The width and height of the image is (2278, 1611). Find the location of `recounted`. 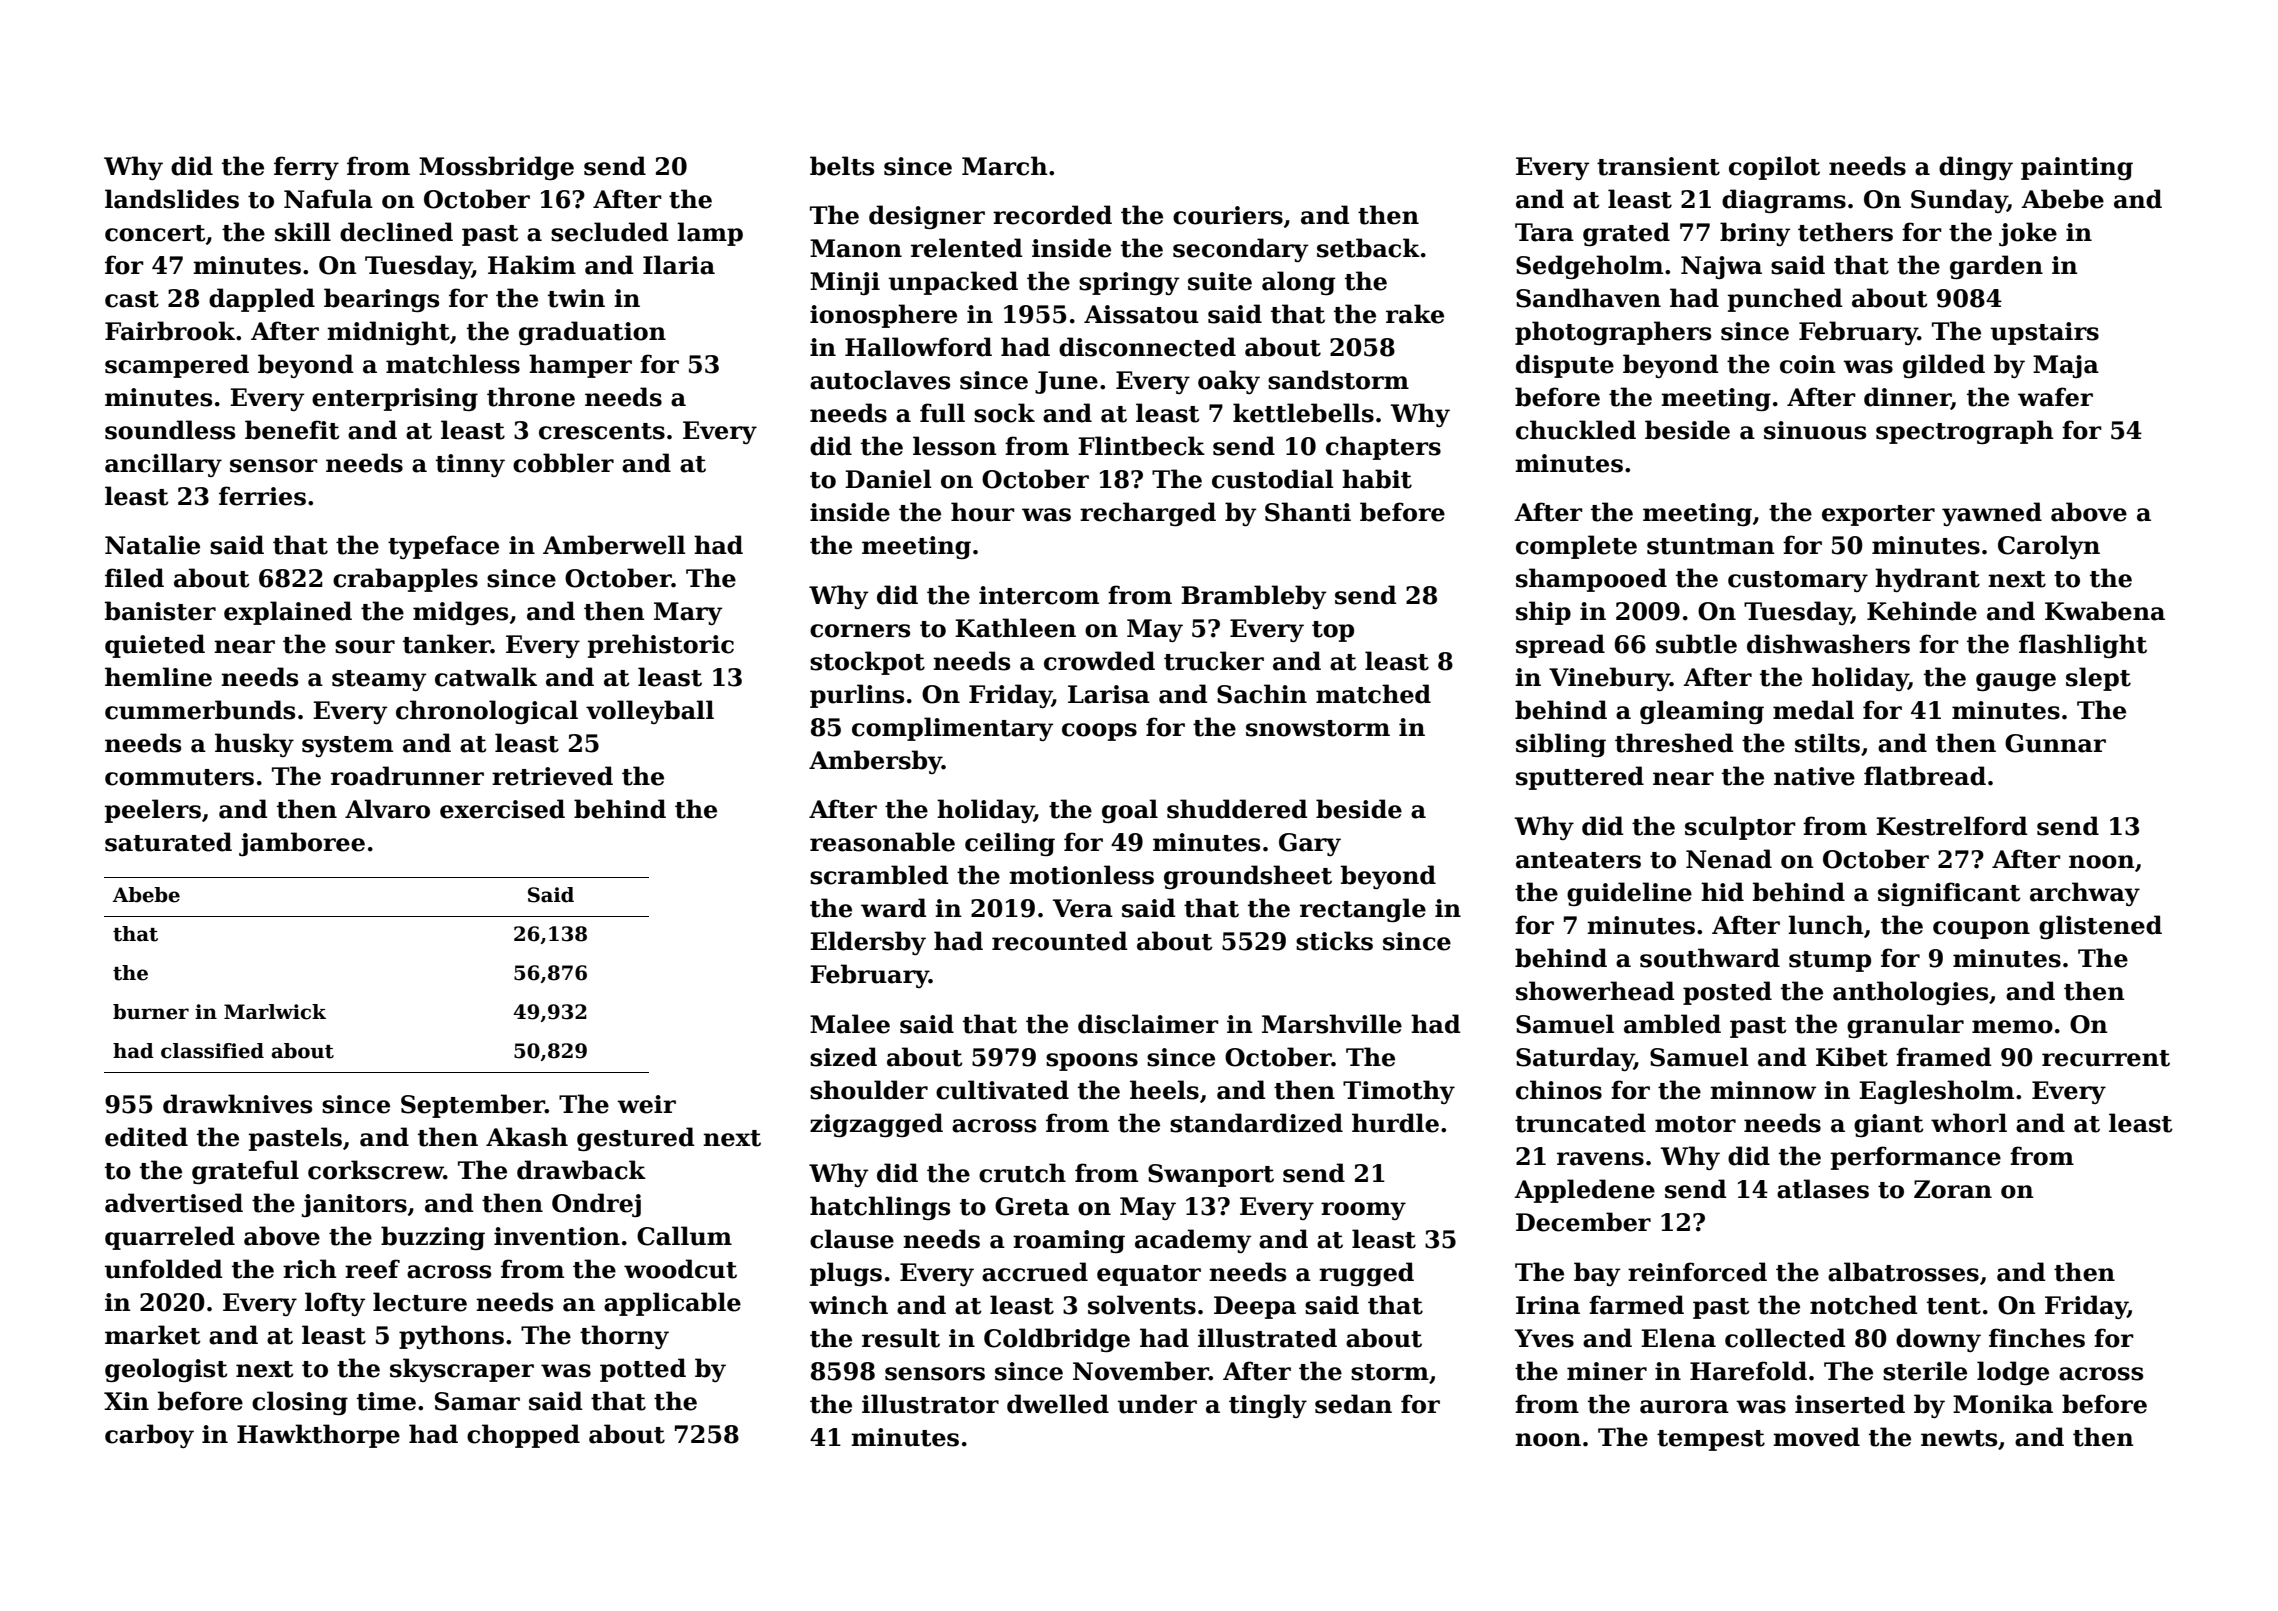

recounted is located at coordinates (1060, 941).
